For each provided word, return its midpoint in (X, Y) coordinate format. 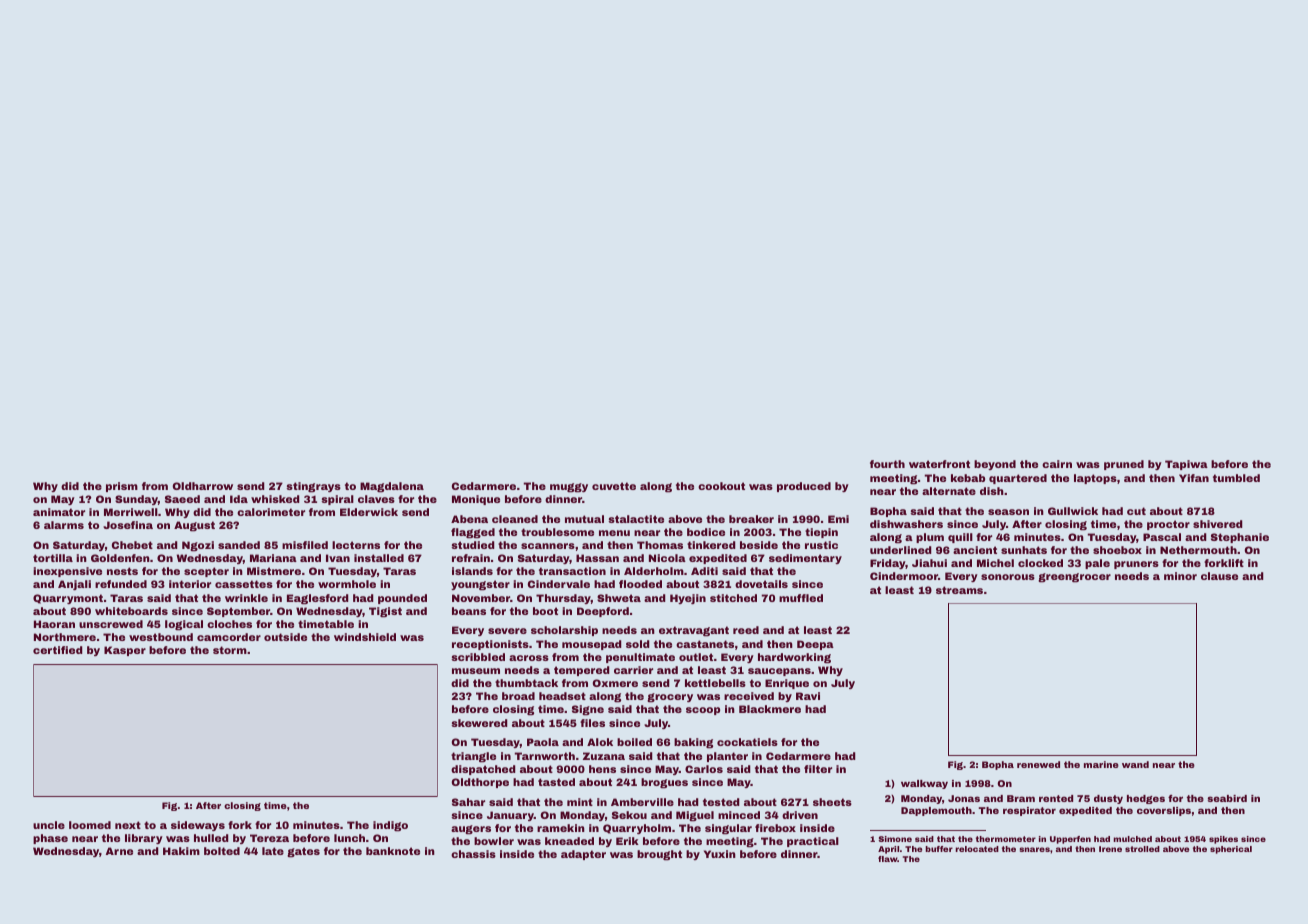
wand (1135, 764)
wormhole (347, 584)
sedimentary (805, 559)
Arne (119, 851)
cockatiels (747, 742)
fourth (887, 464)
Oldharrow (203, 486)
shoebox (1117, 550)
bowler (494, 841)
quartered (1018, 479)
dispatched (483, 770)
